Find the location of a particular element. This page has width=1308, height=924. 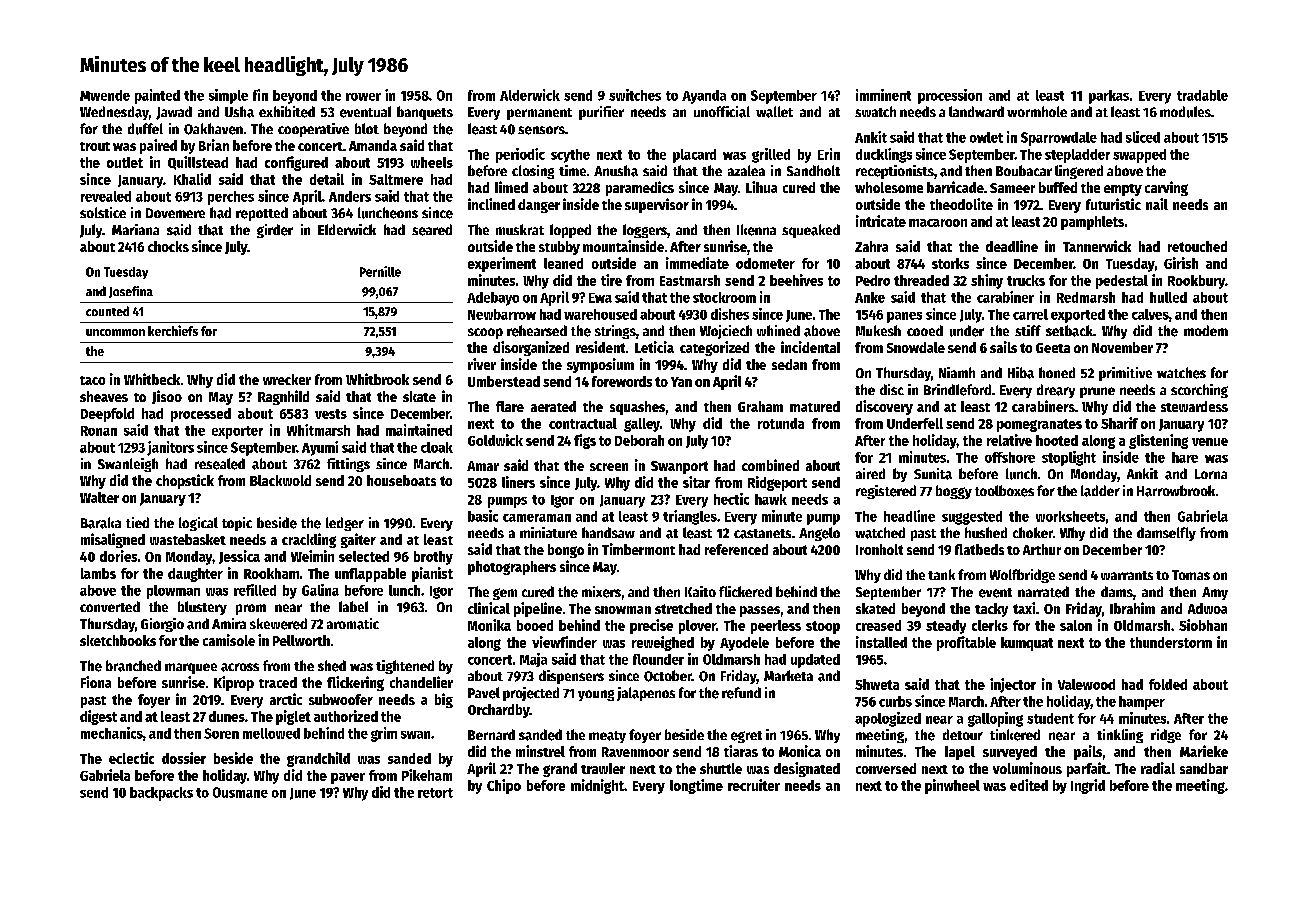

solstice is located at coordinates (103, 212).
